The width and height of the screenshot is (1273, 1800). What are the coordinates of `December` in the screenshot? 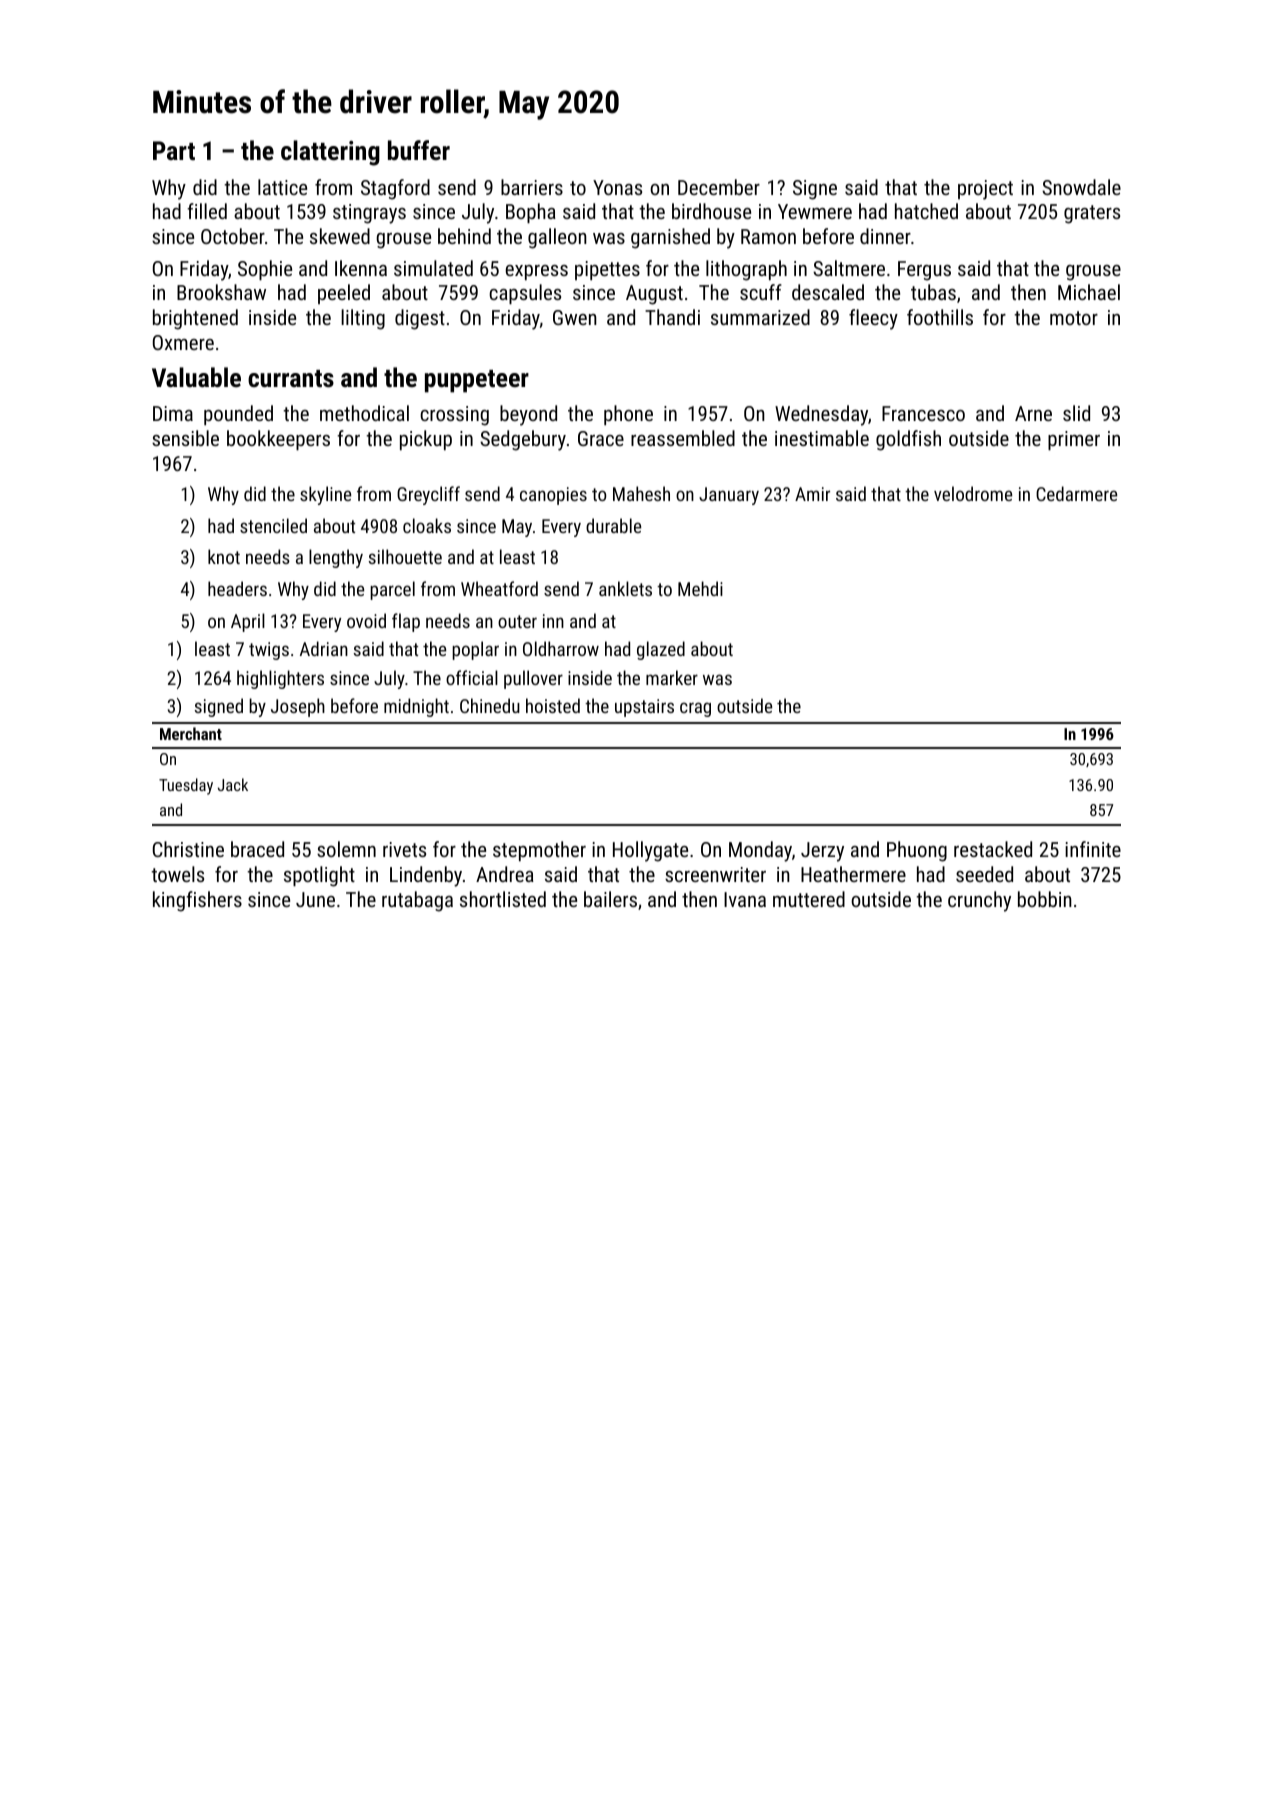 It's located at (719, 187).
